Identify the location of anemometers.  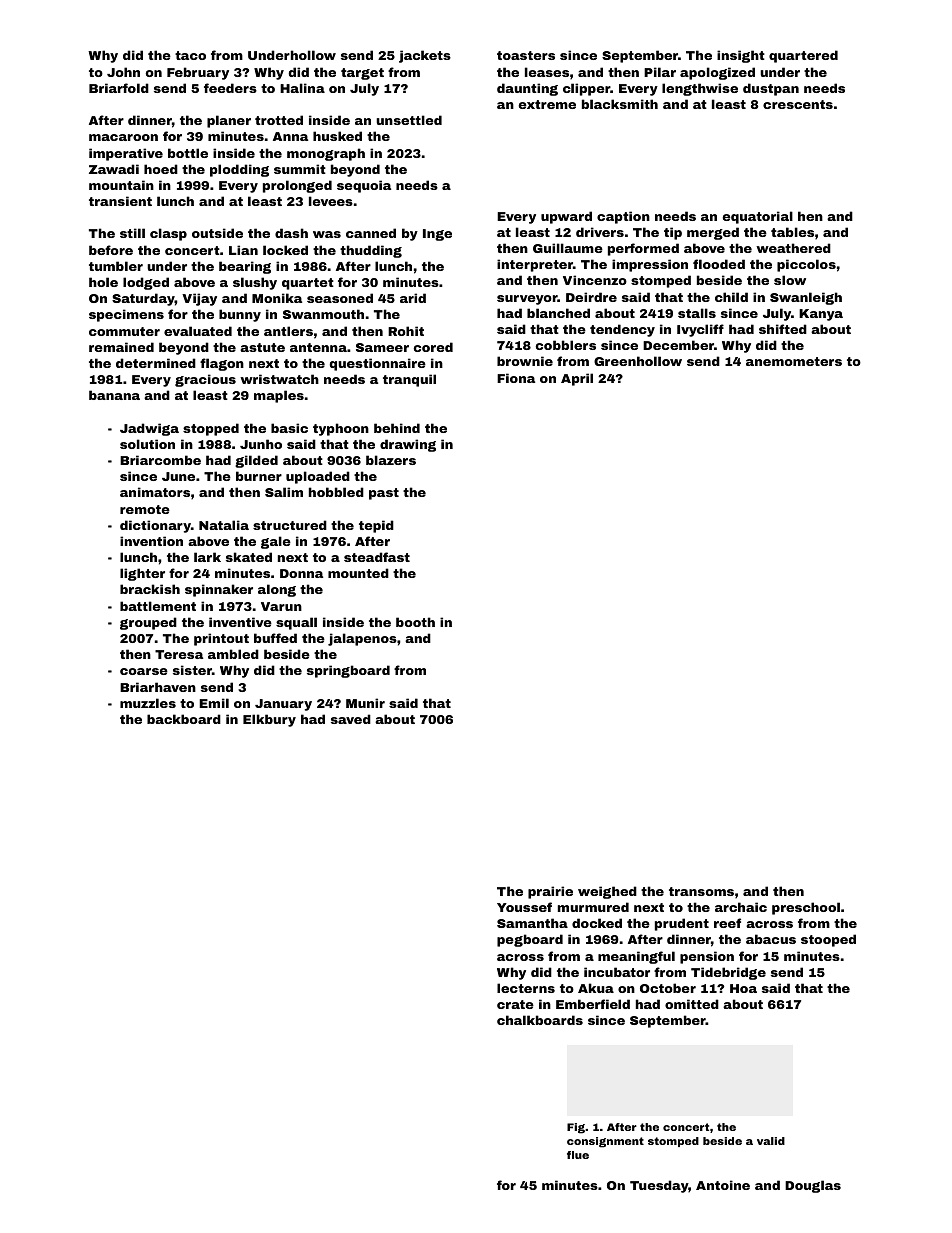
(794, 361).
